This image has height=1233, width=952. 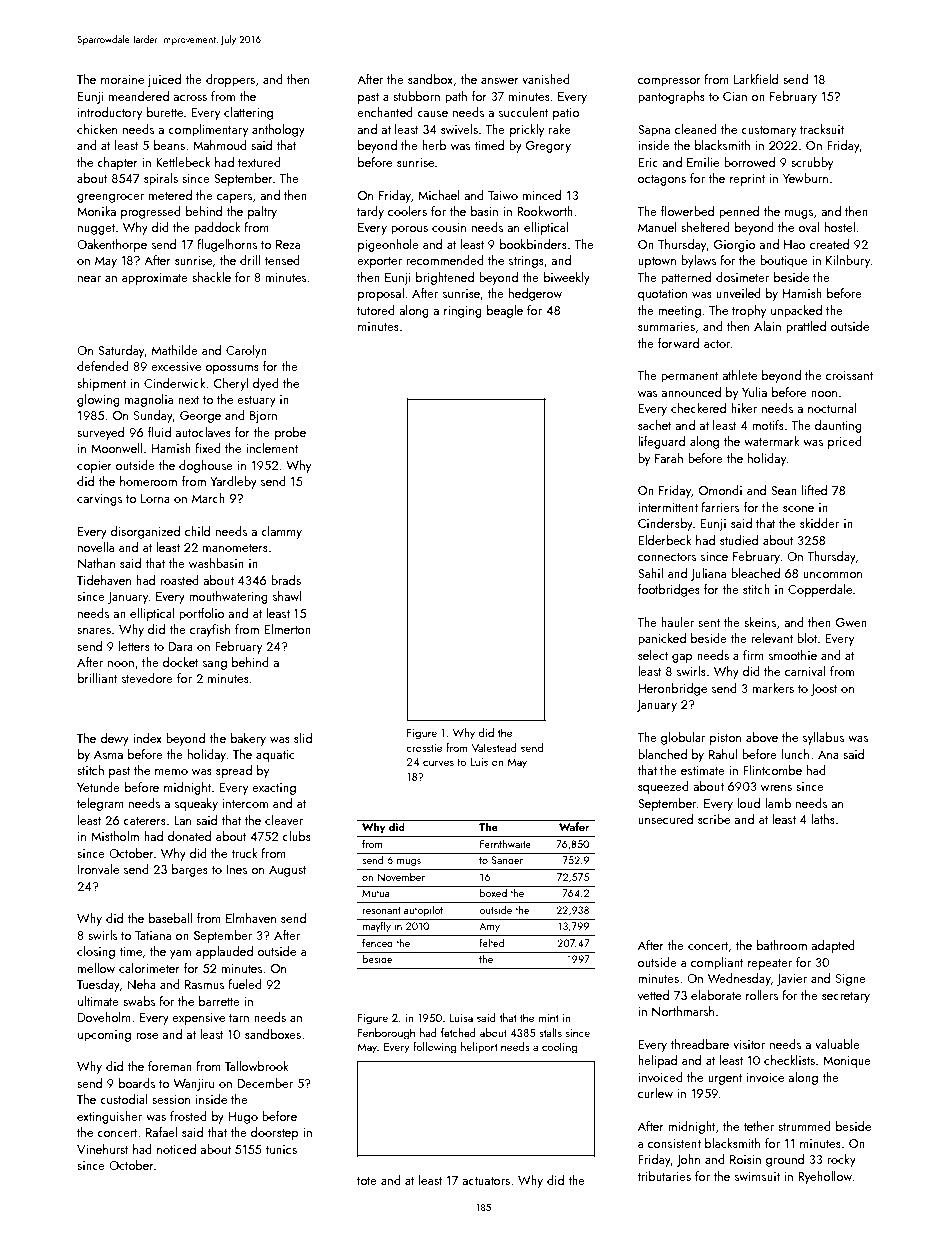 I want to click on extinguisher, so click(x=109, y=1117).
